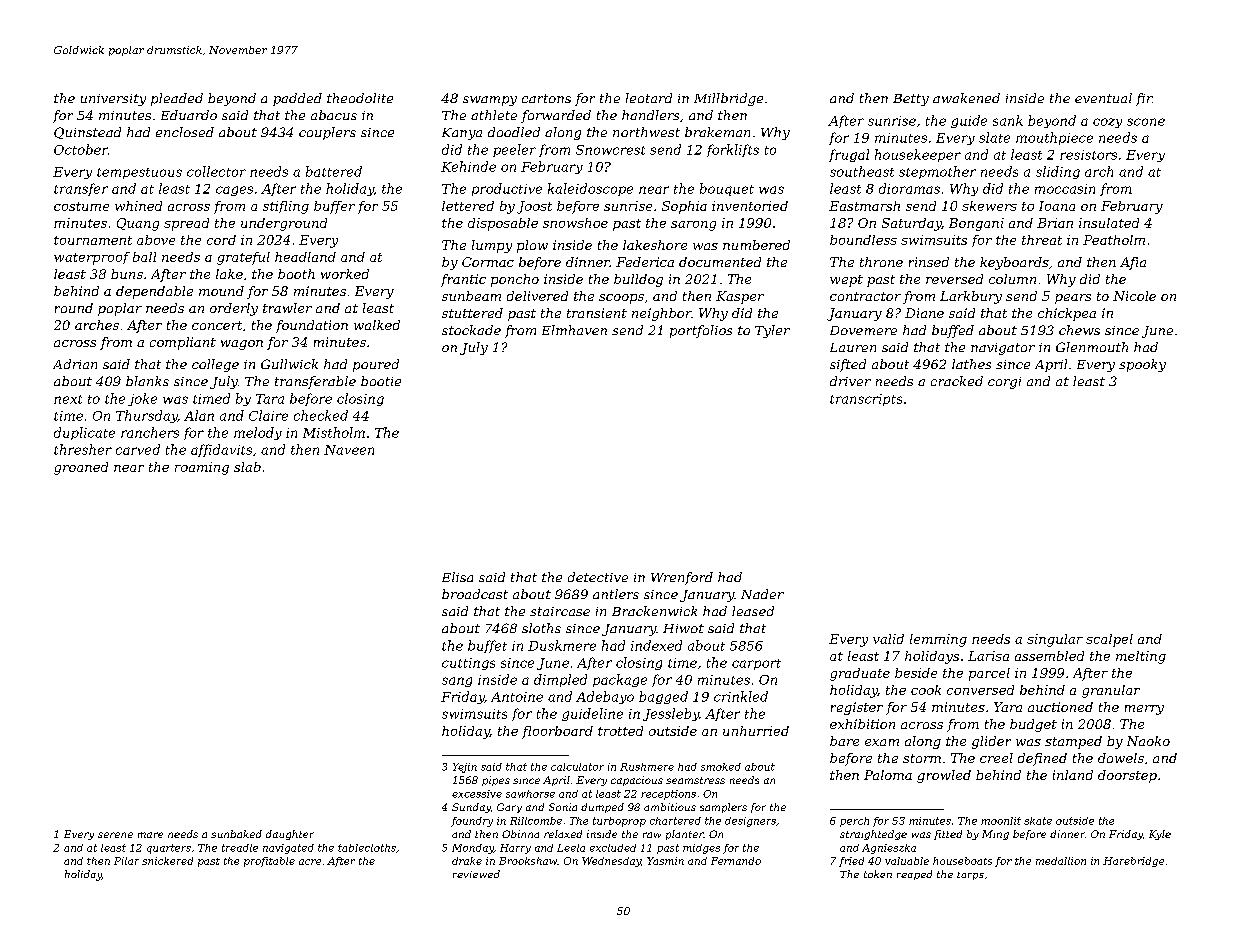  I want to click on rinsed, so click(929, 262).
